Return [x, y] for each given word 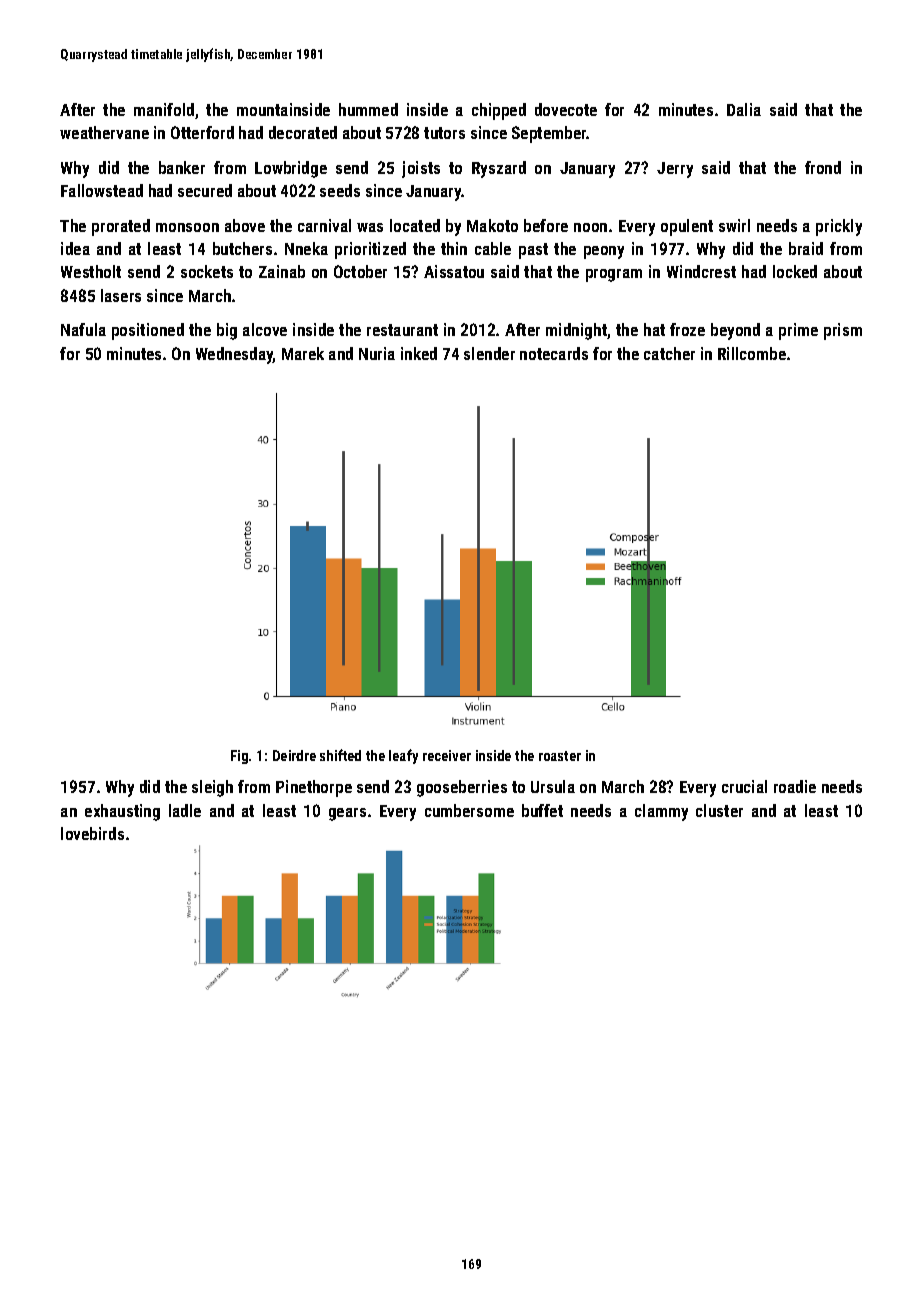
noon [590, 227]
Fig [239, 757]
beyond [735, 331]
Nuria [377, 353]
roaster [560, 756]
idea [75, 248]
